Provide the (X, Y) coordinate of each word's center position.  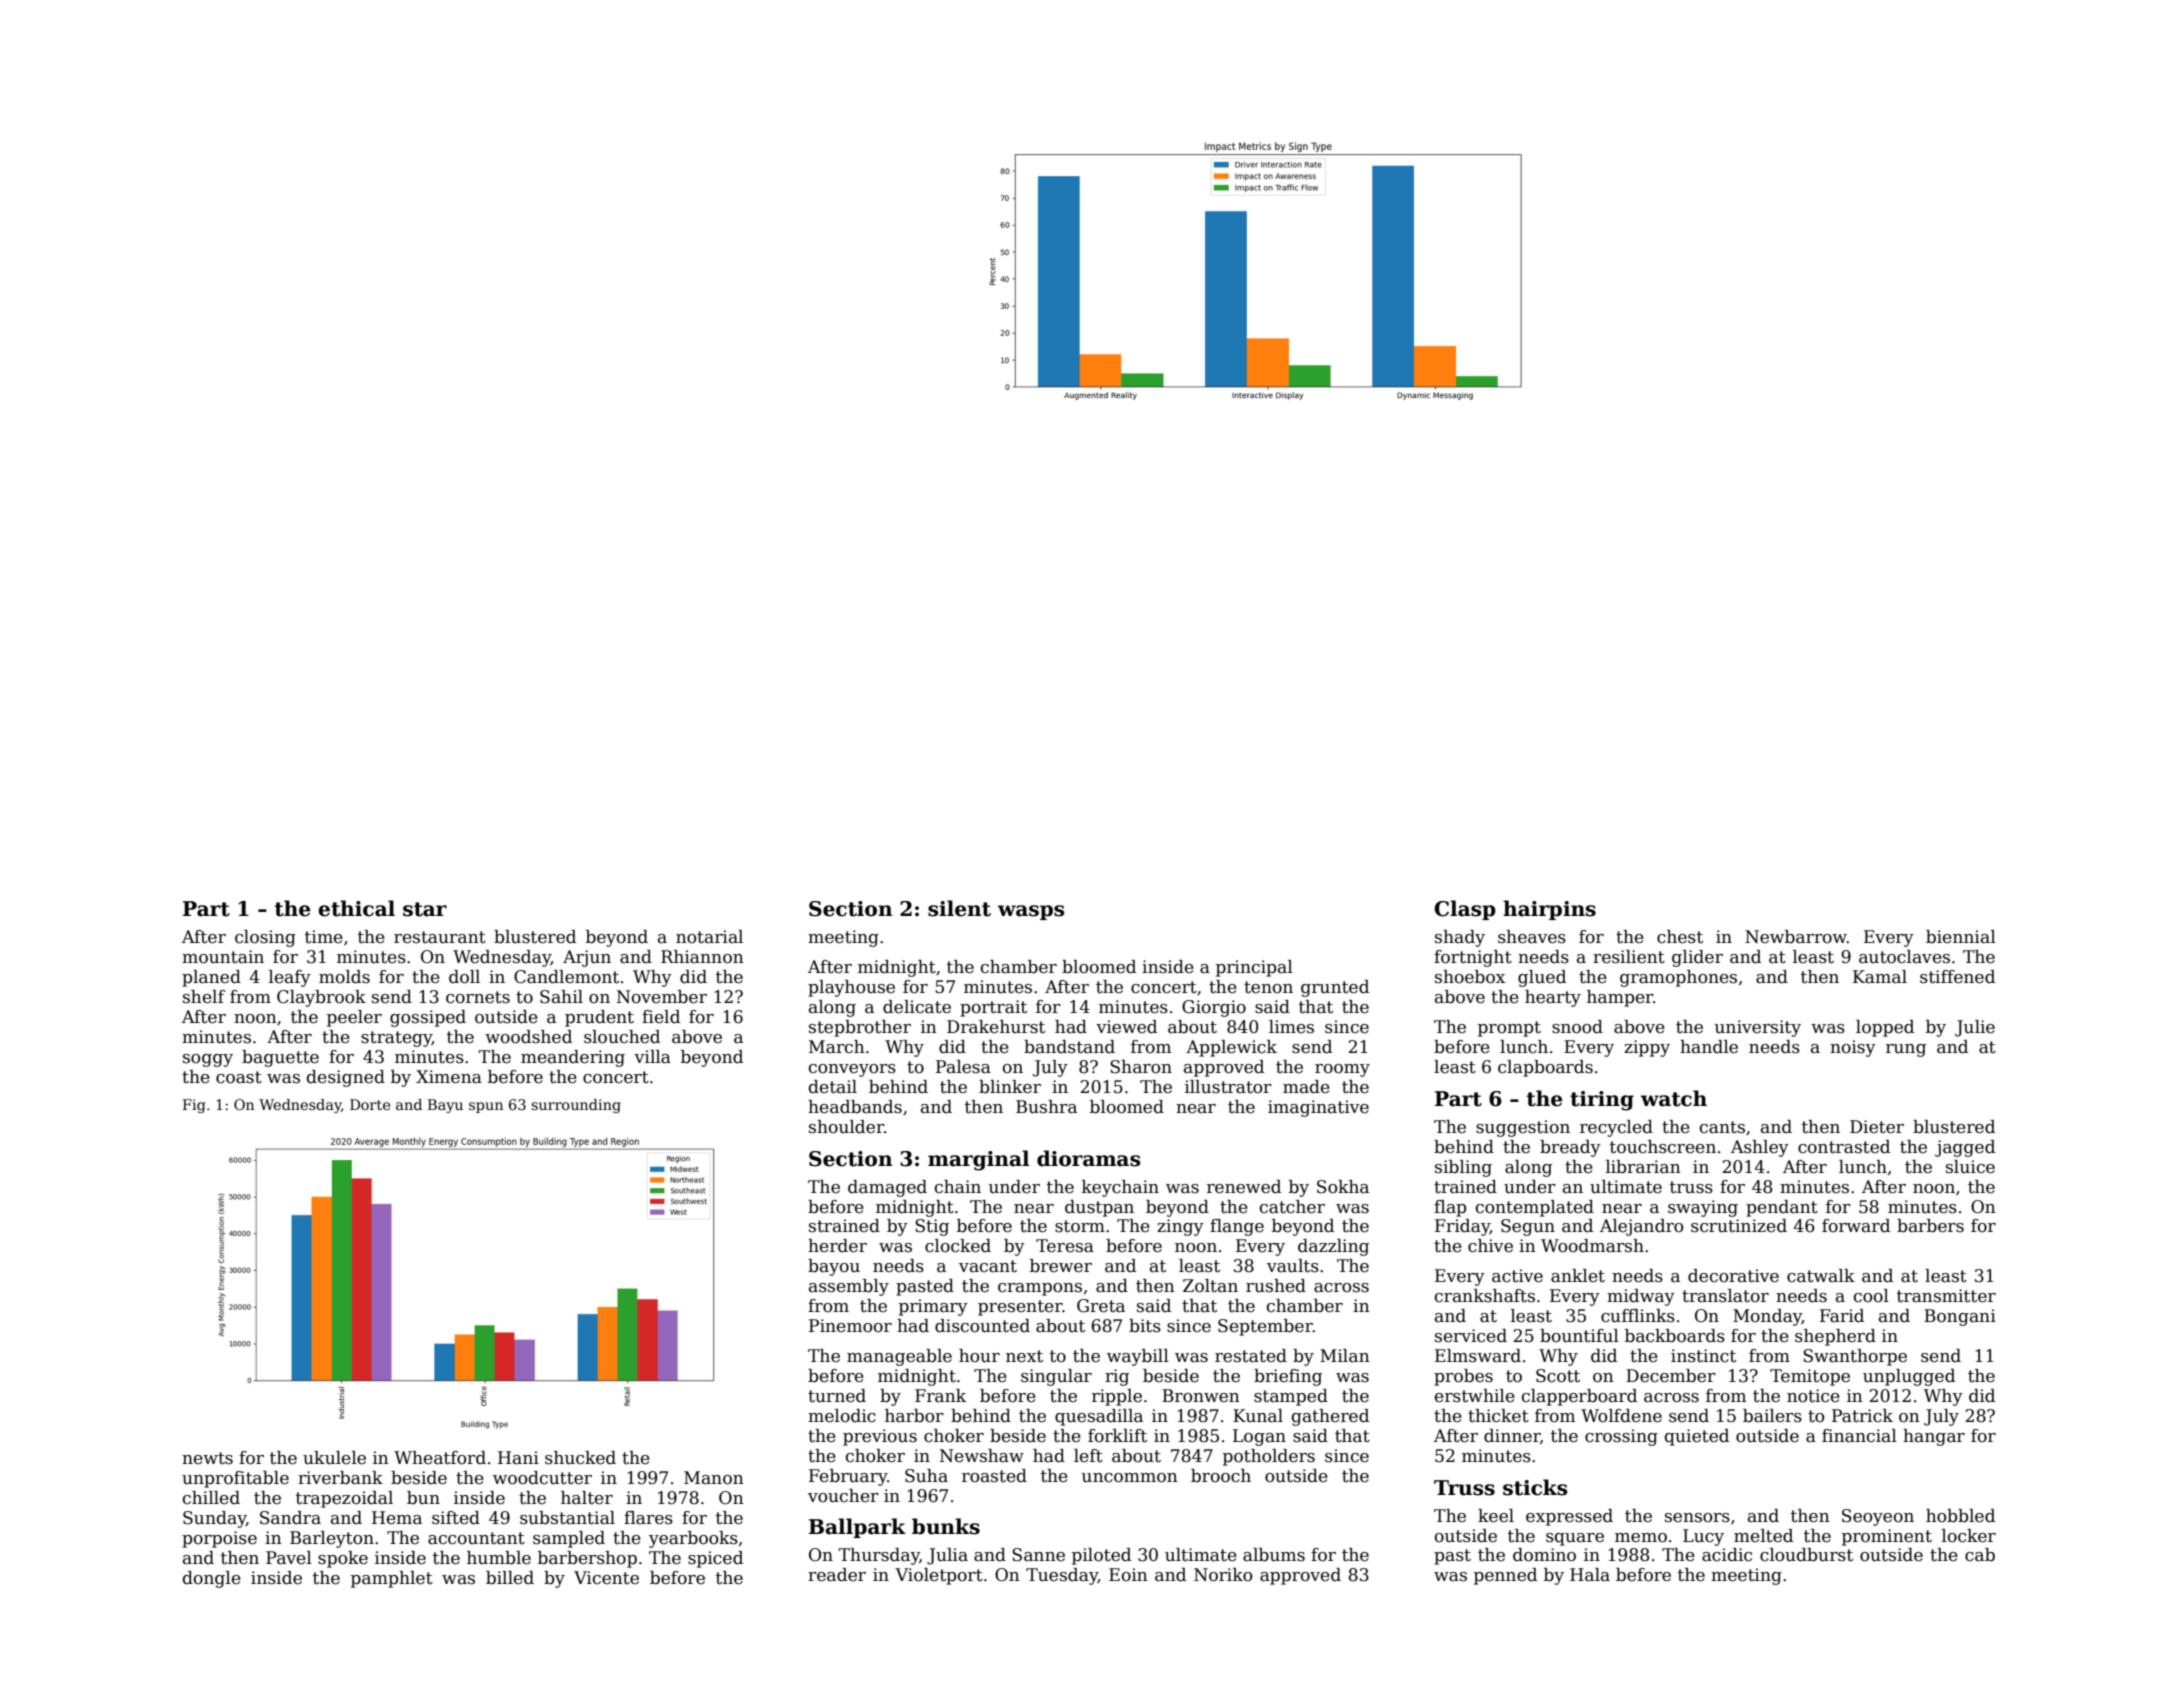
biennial (1961, 937)
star (425, 909)
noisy (1853, 1048)
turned (837, 1396)
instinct (1703, 1356)
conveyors (852, 1070)
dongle (212, 1579)
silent (959, 908)
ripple (1117, 1397)
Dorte (370, 1104)
